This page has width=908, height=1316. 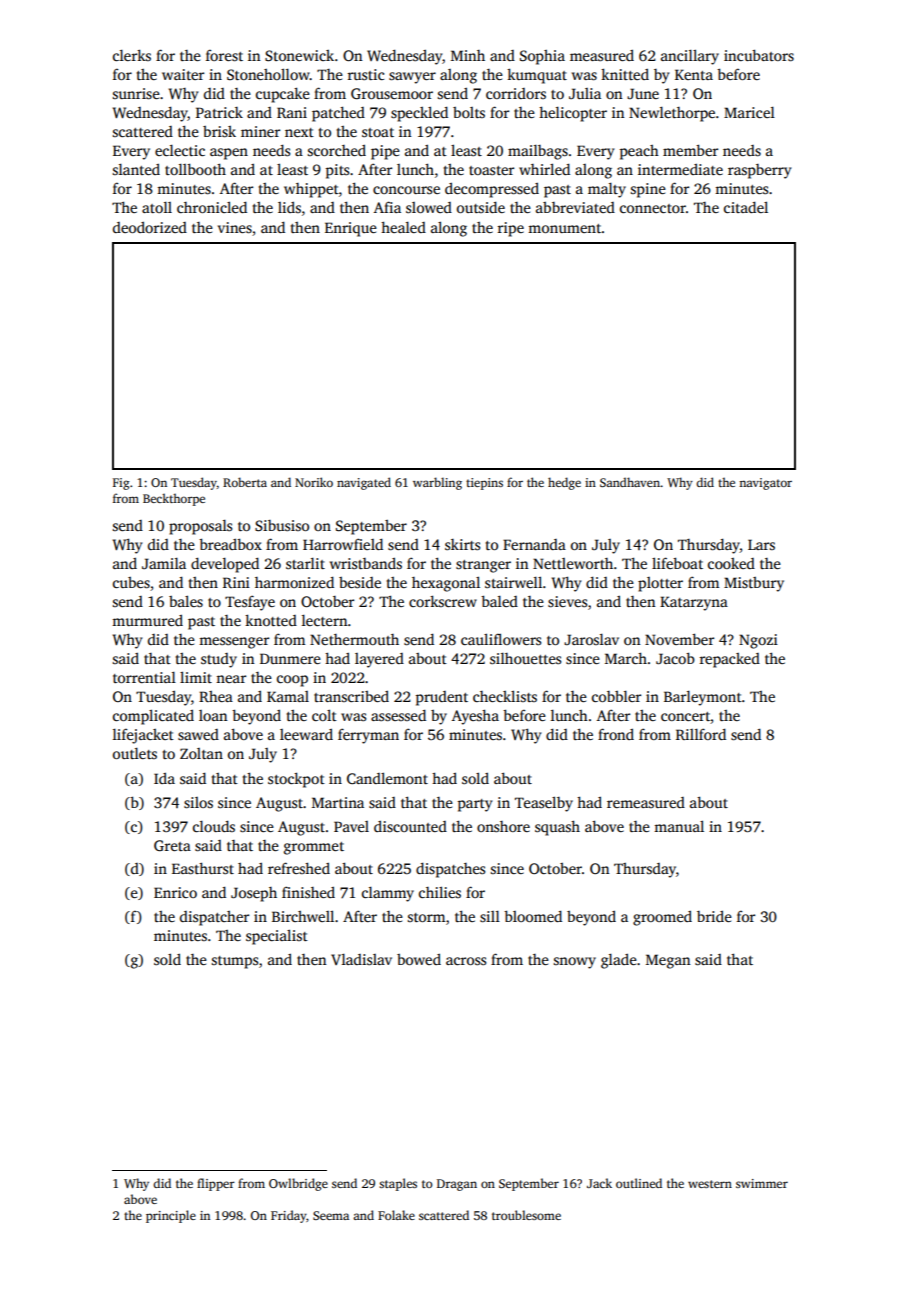 I want to click on principle, so click(x=171, y=1216).
